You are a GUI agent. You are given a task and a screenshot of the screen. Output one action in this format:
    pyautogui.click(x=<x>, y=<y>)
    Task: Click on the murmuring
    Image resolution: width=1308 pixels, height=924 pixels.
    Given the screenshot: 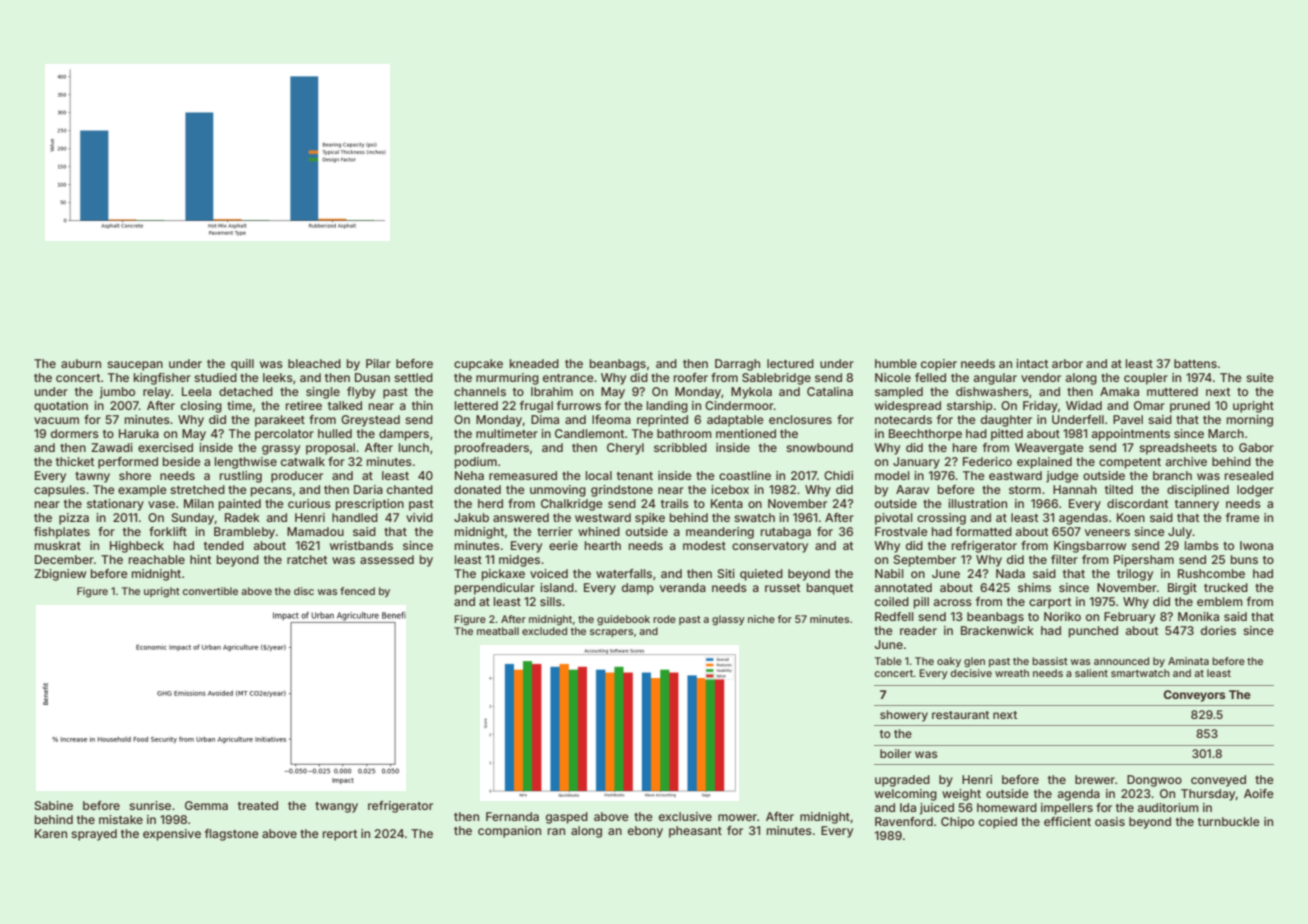 What is the action you would take?
    pyautogui.click(x=507, y=379)
